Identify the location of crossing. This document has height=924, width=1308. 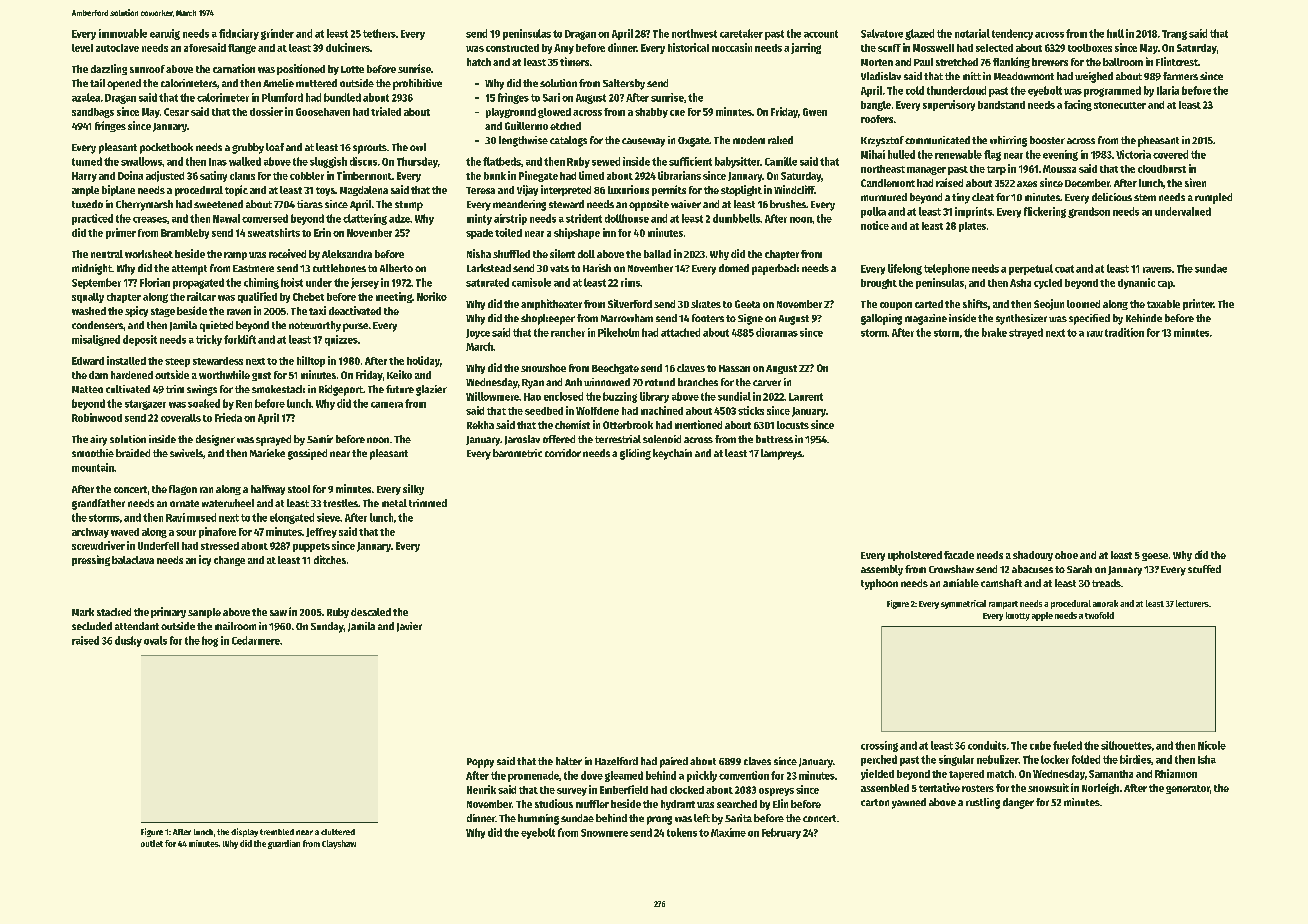
(879, 746).
